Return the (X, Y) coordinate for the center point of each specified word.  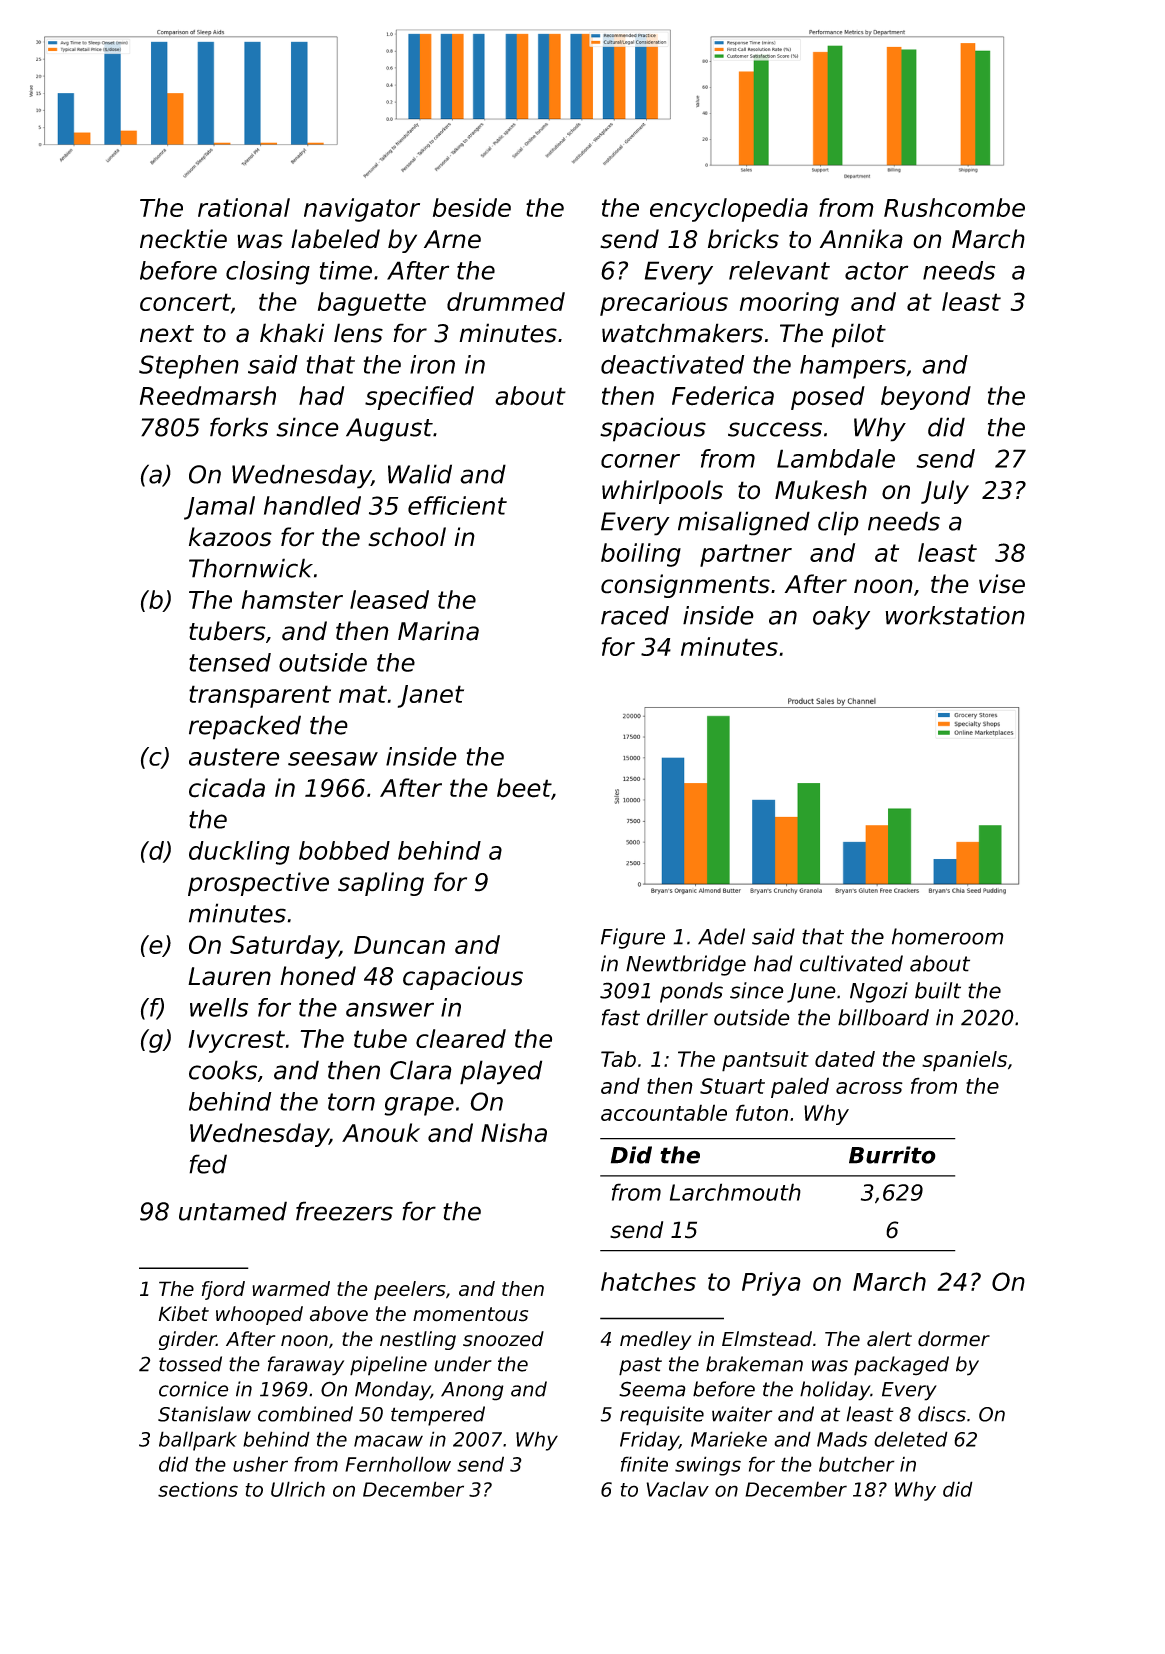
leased (389, 599)
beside (472, 207)
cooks (223, 1070)
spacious (653, 429)
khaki (292, 333)
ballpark (198, 1441)
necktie (183, 239)
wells (219, 1007)
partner (746, 555)
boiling (641, 555)
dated (845, 1059)
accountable (664, 1112)
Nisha (514, 1133)
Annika (861, 239)
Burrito (892, 1155)
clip (838, 523)
